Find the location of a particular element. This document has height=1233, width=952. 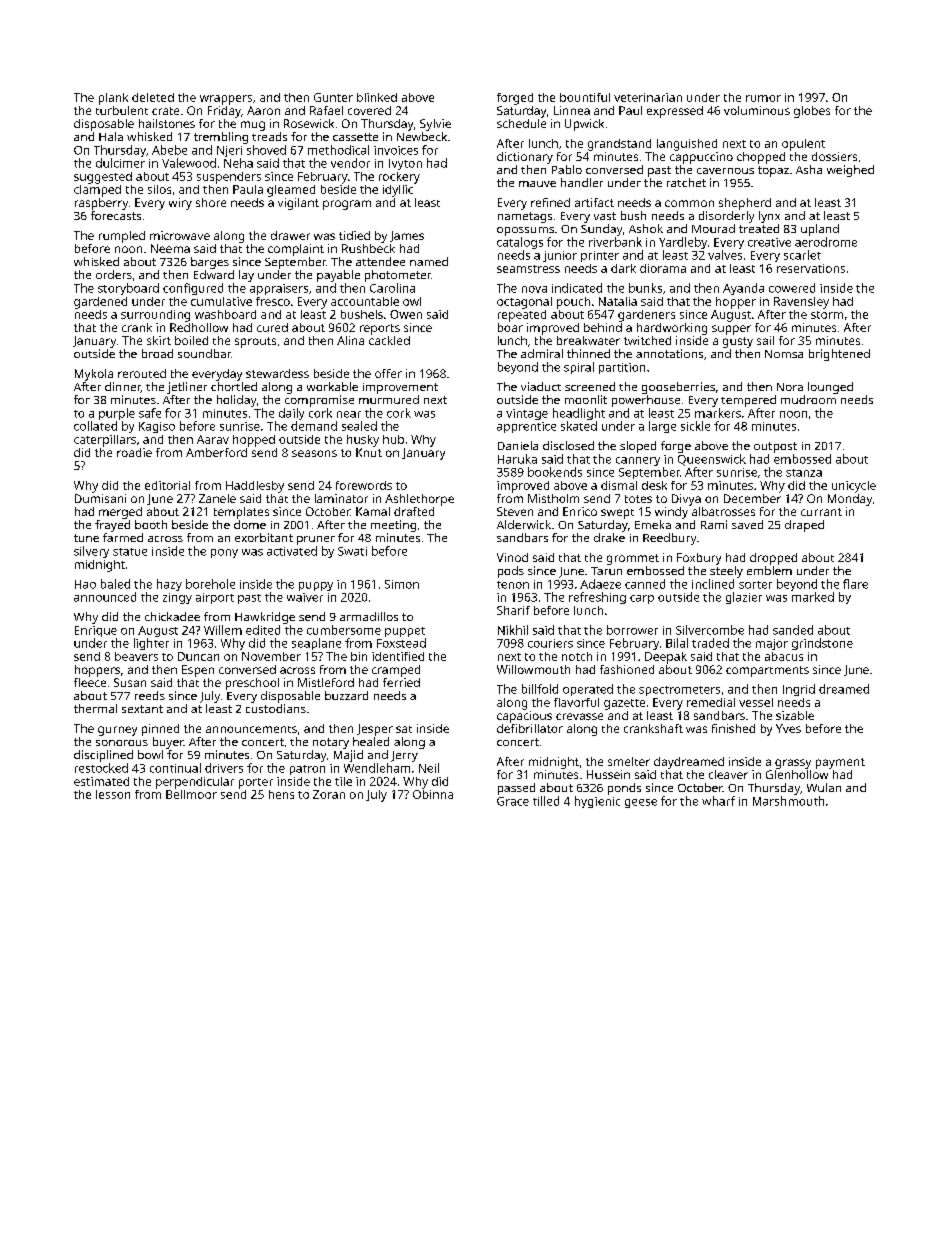

bountiful is located at coordinates (585, 97).
